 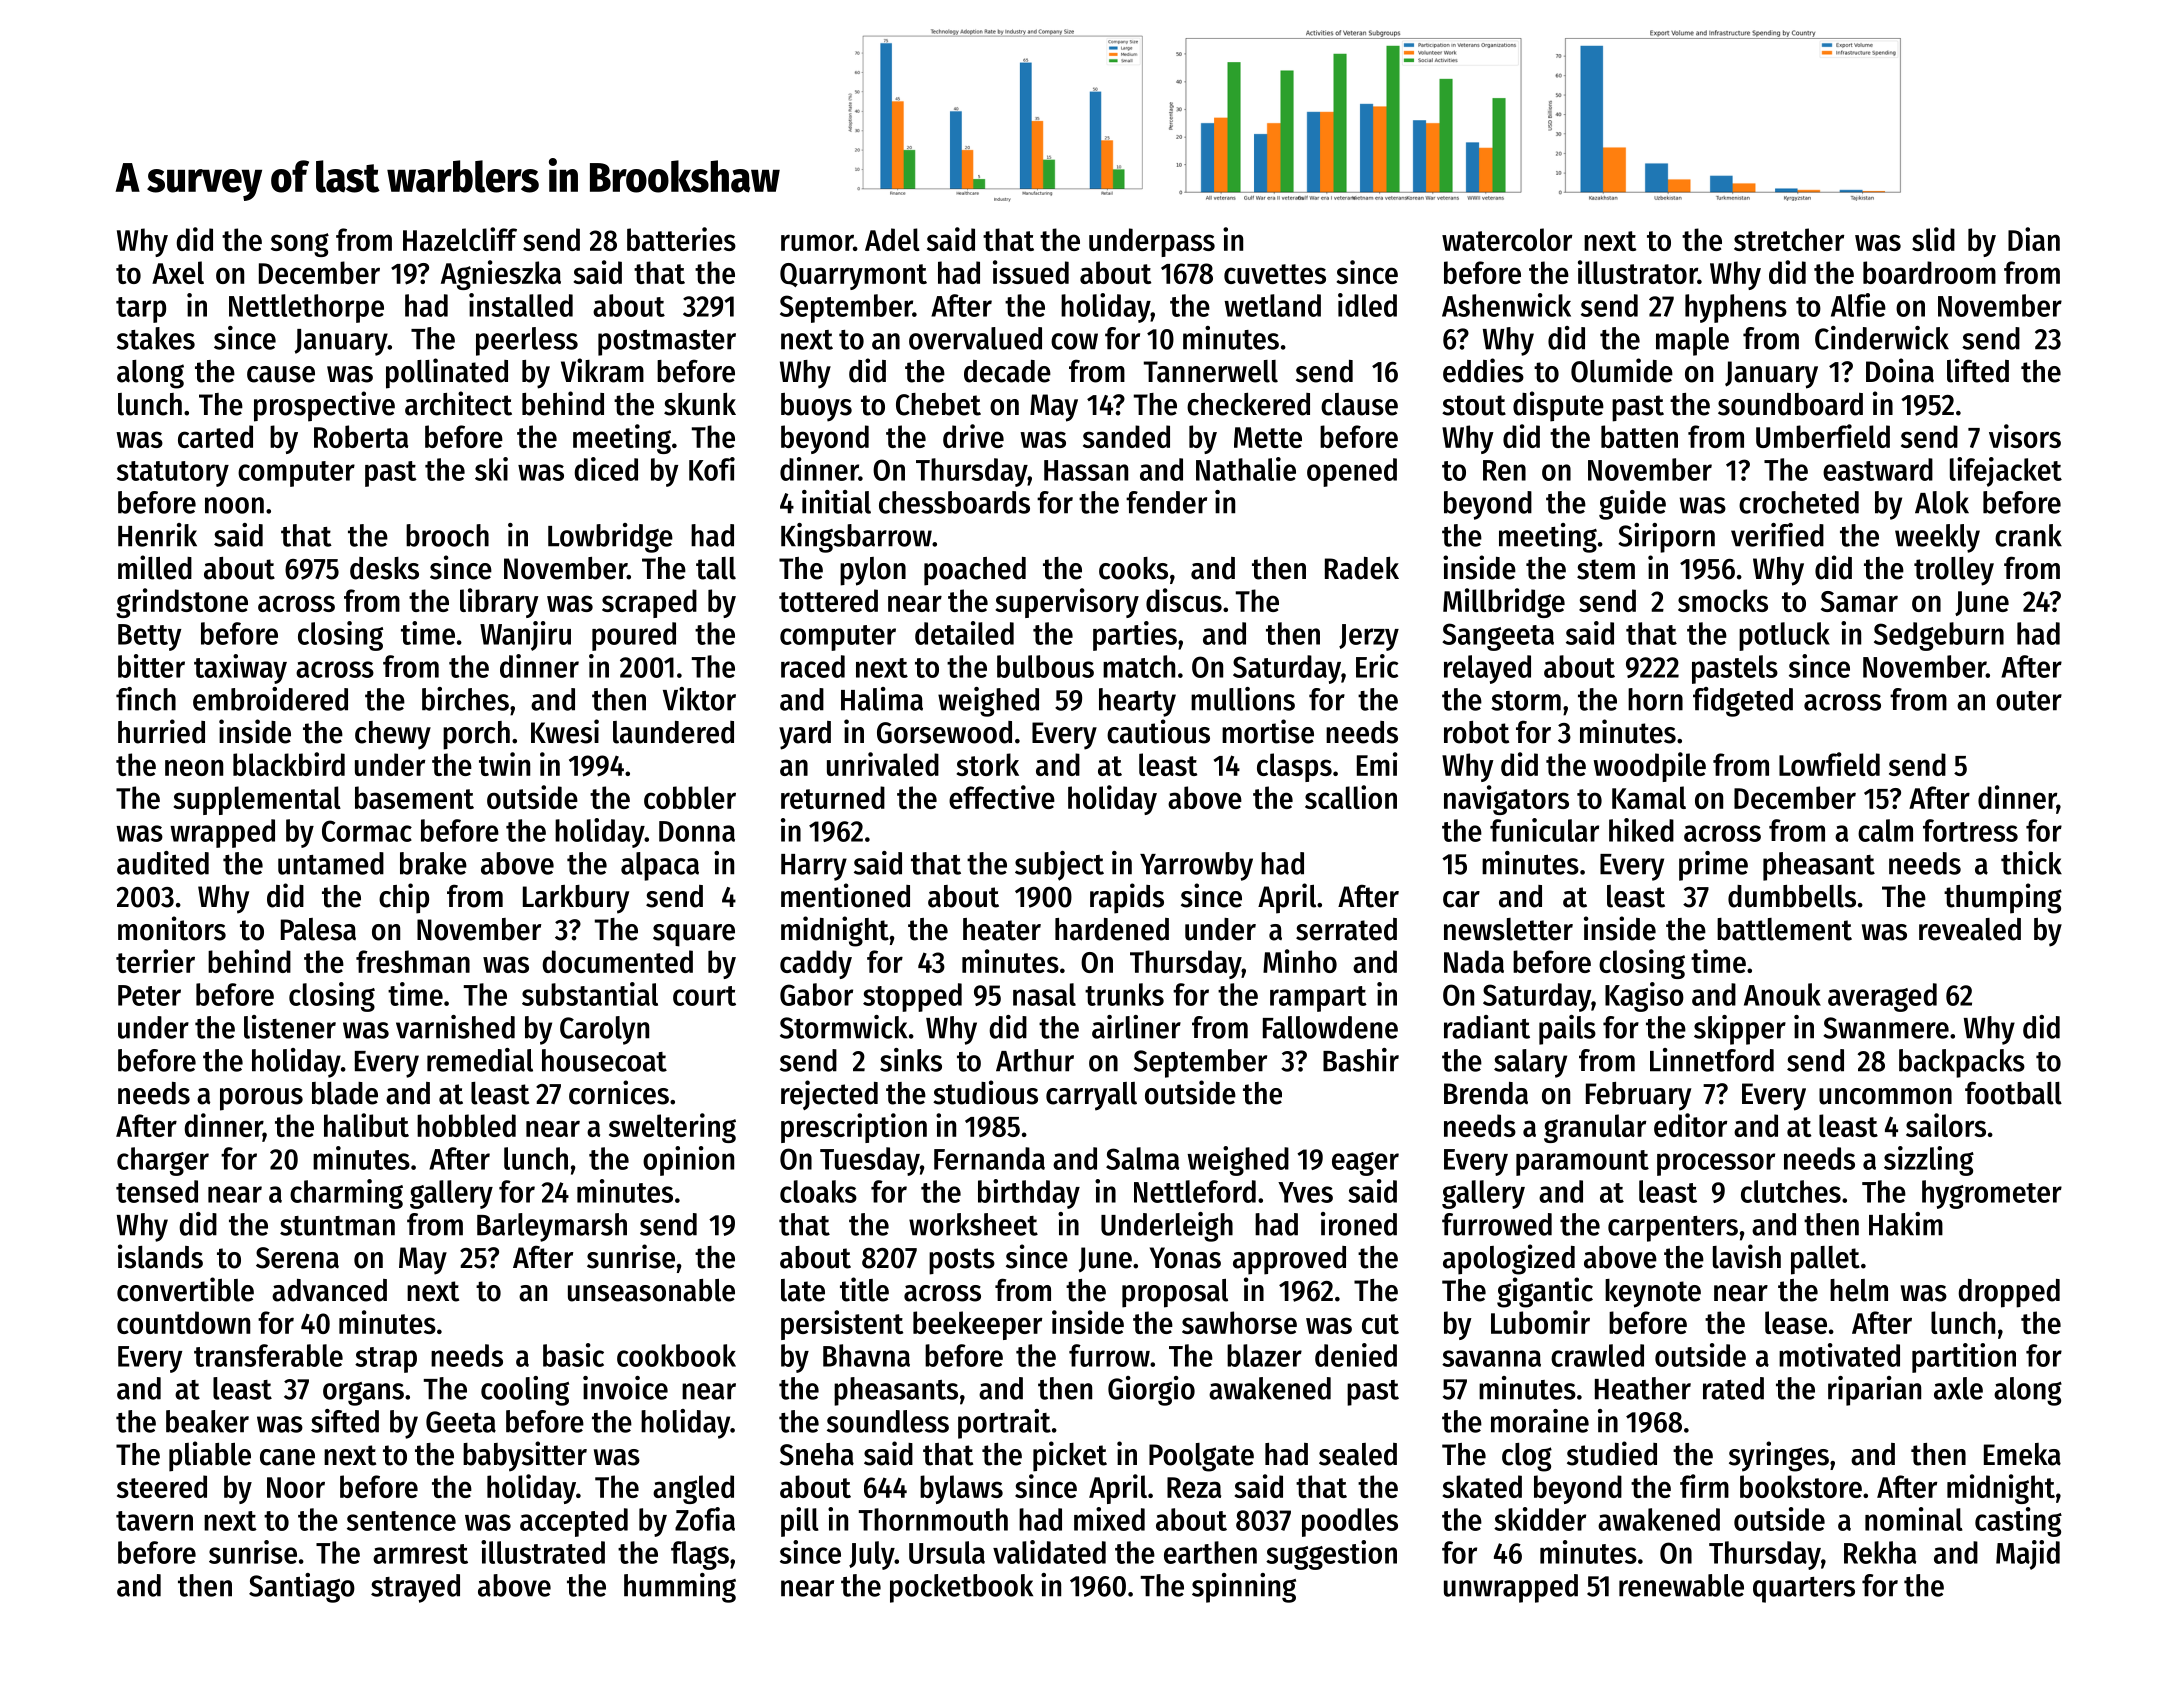 What do you see at coordinates (1142, 1158) in the screenshot?
I see `Salma` at bounding box center [1142, 1158].
